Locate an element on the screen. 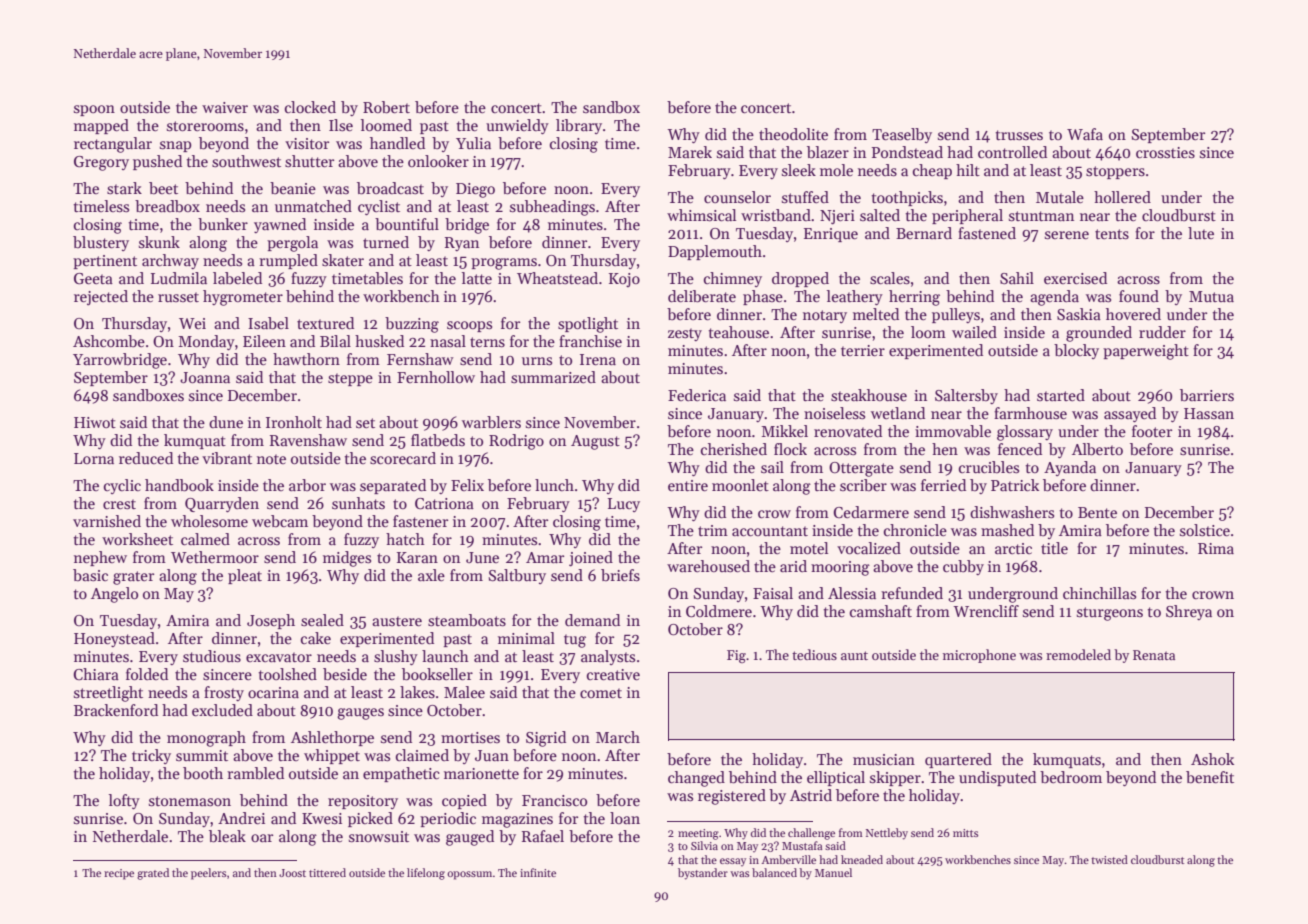 This screenshot has width=1308, height=924. Sahil is located at coordinates (1017, 278).
